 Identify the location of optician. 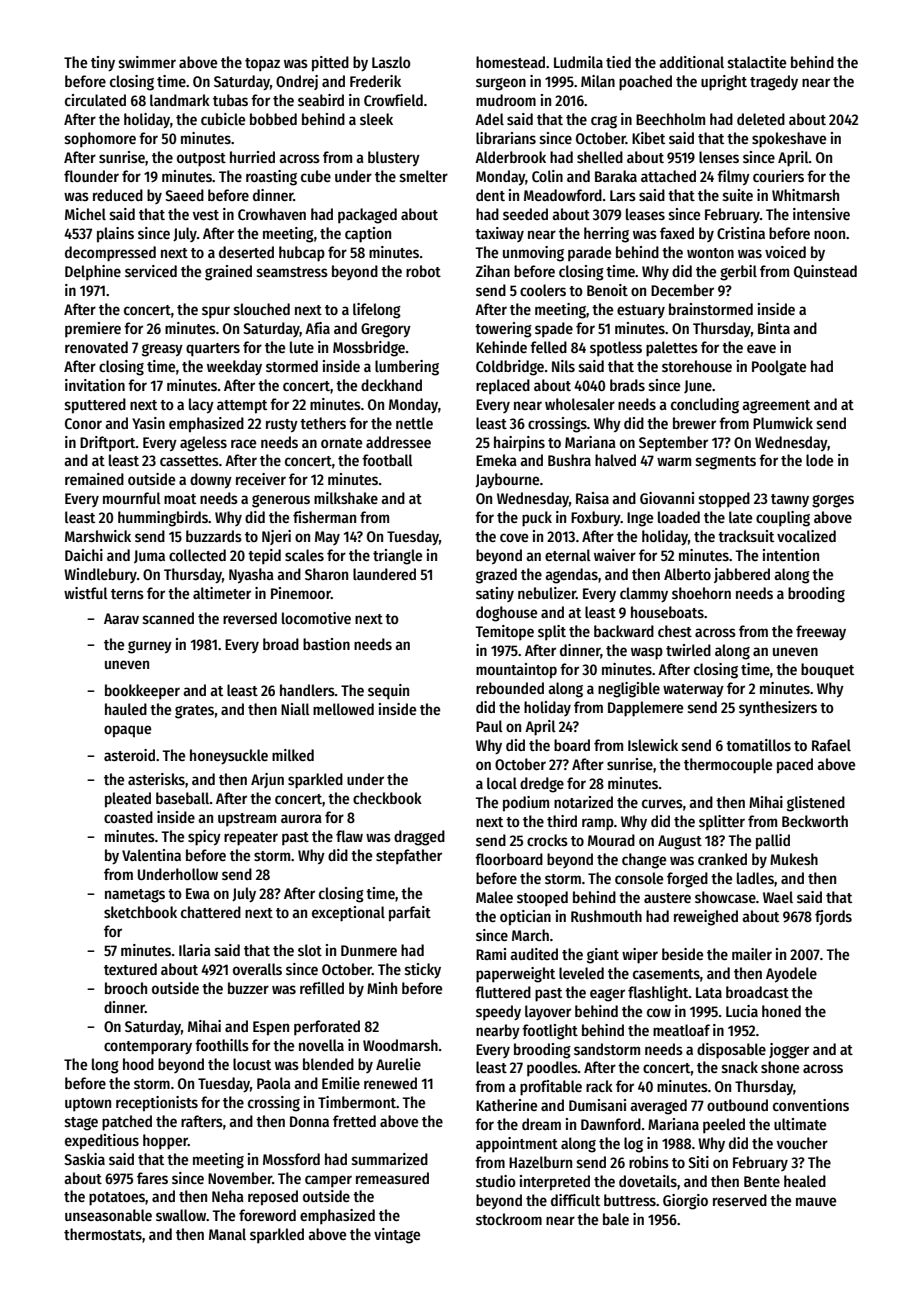
(525, 918).
